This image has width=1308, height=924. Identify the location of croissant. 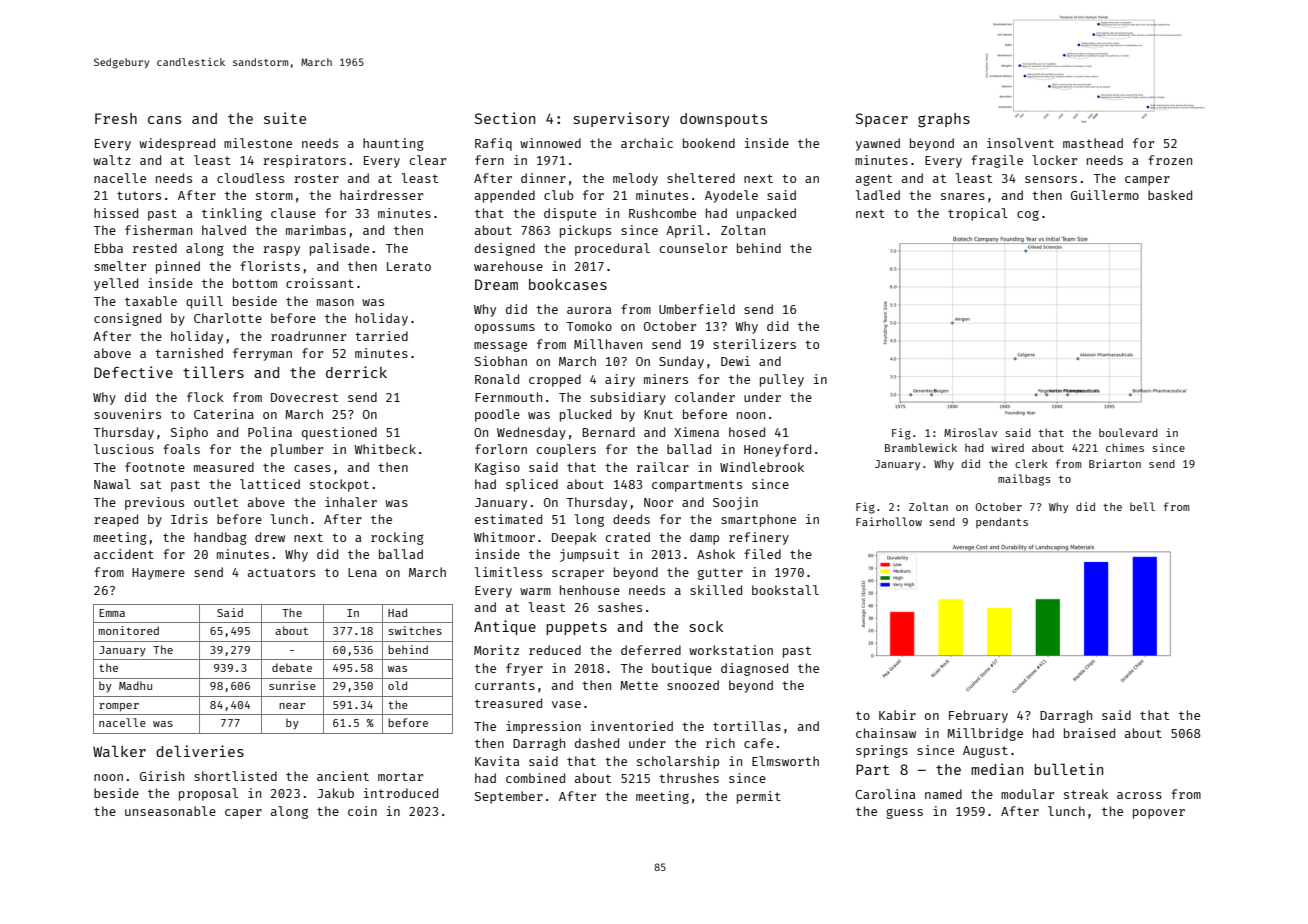
(320, 283).
